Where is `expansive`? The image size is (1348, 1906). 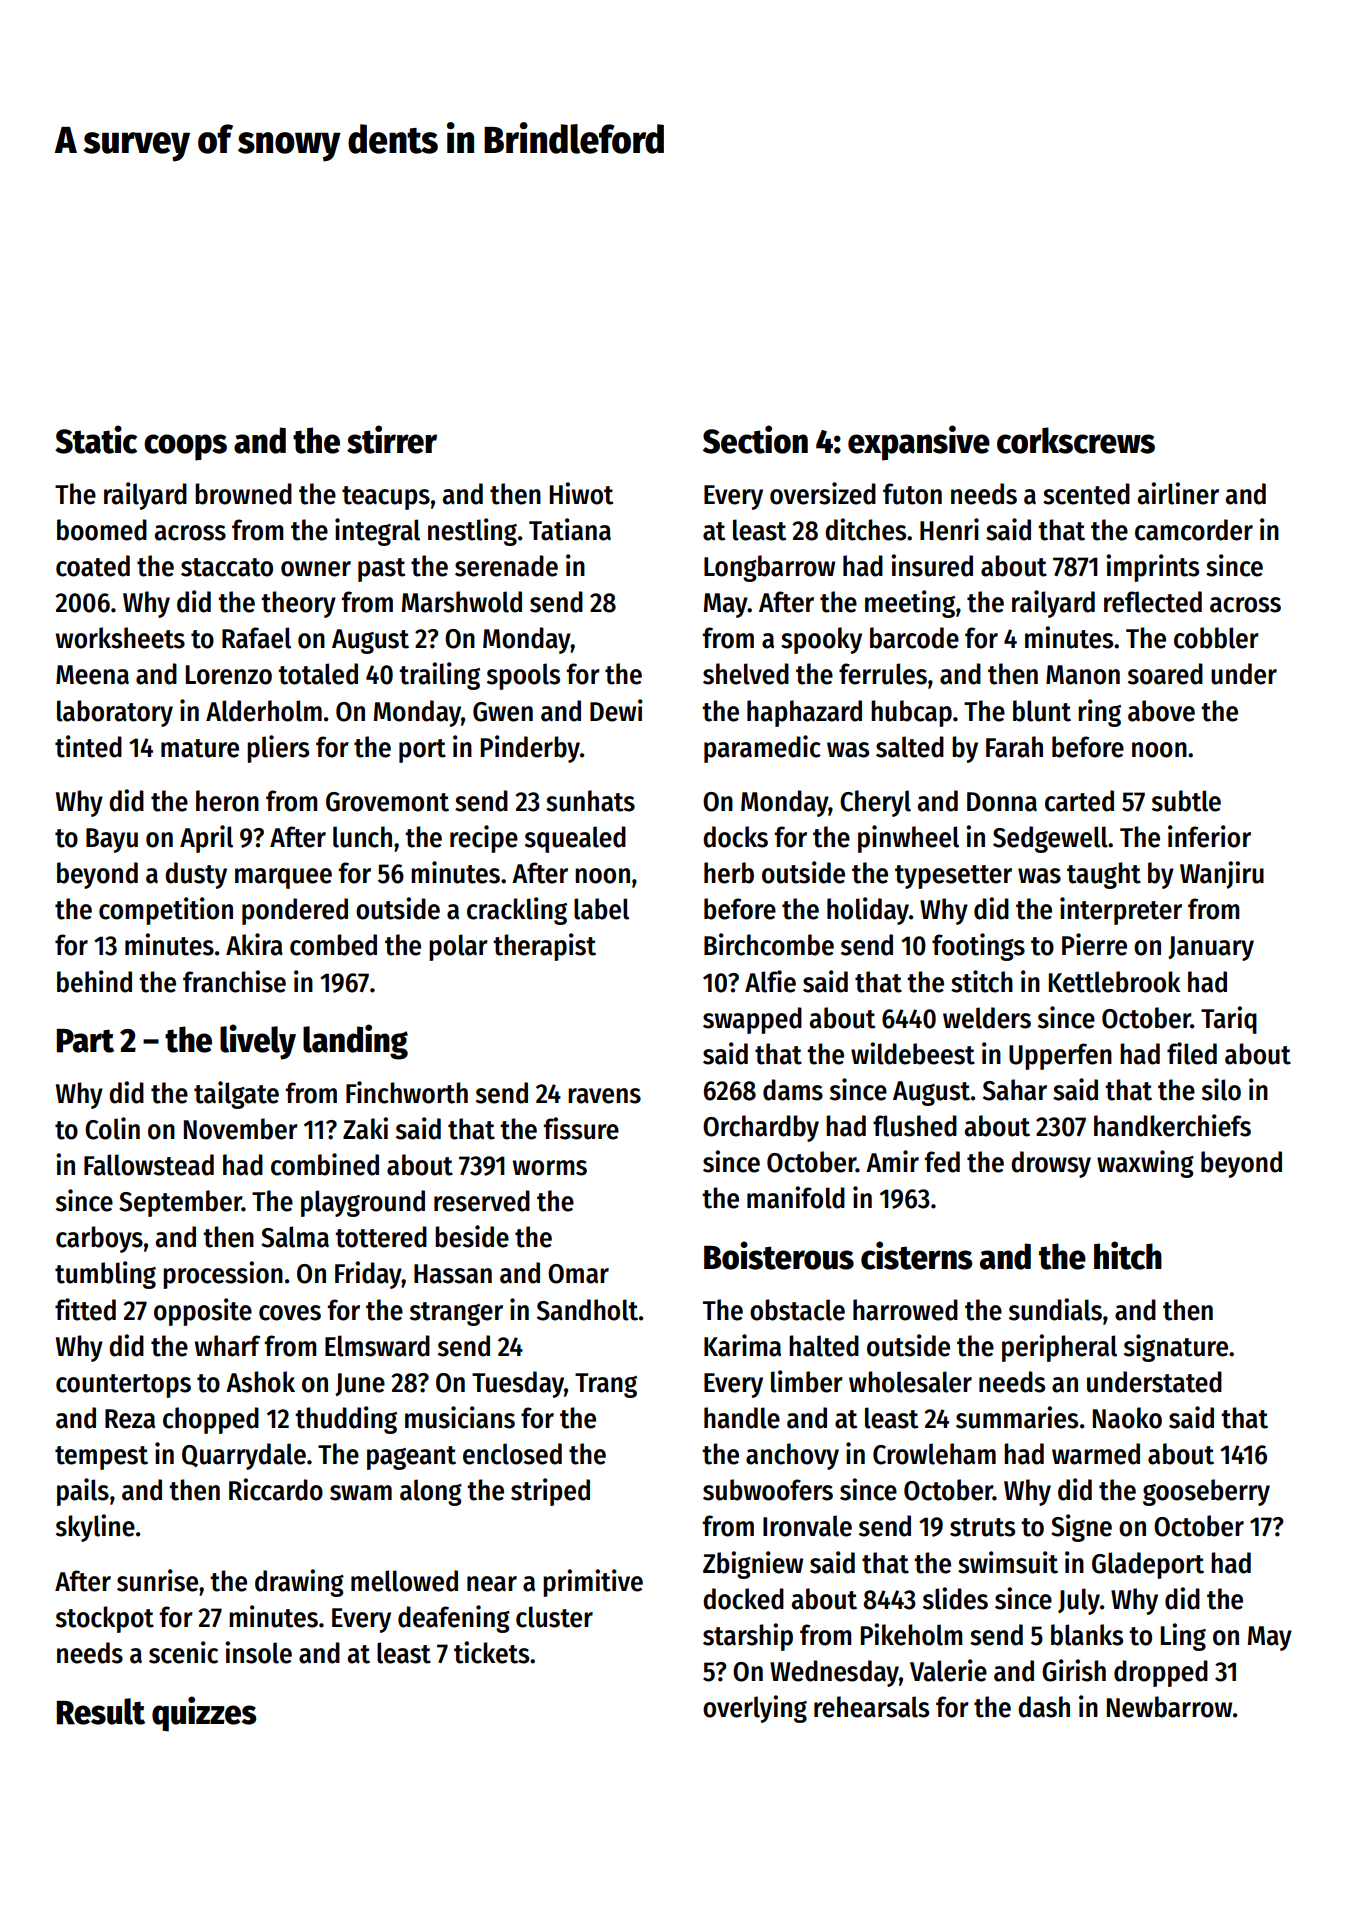
expansive is located at coordinates (919, 443).
